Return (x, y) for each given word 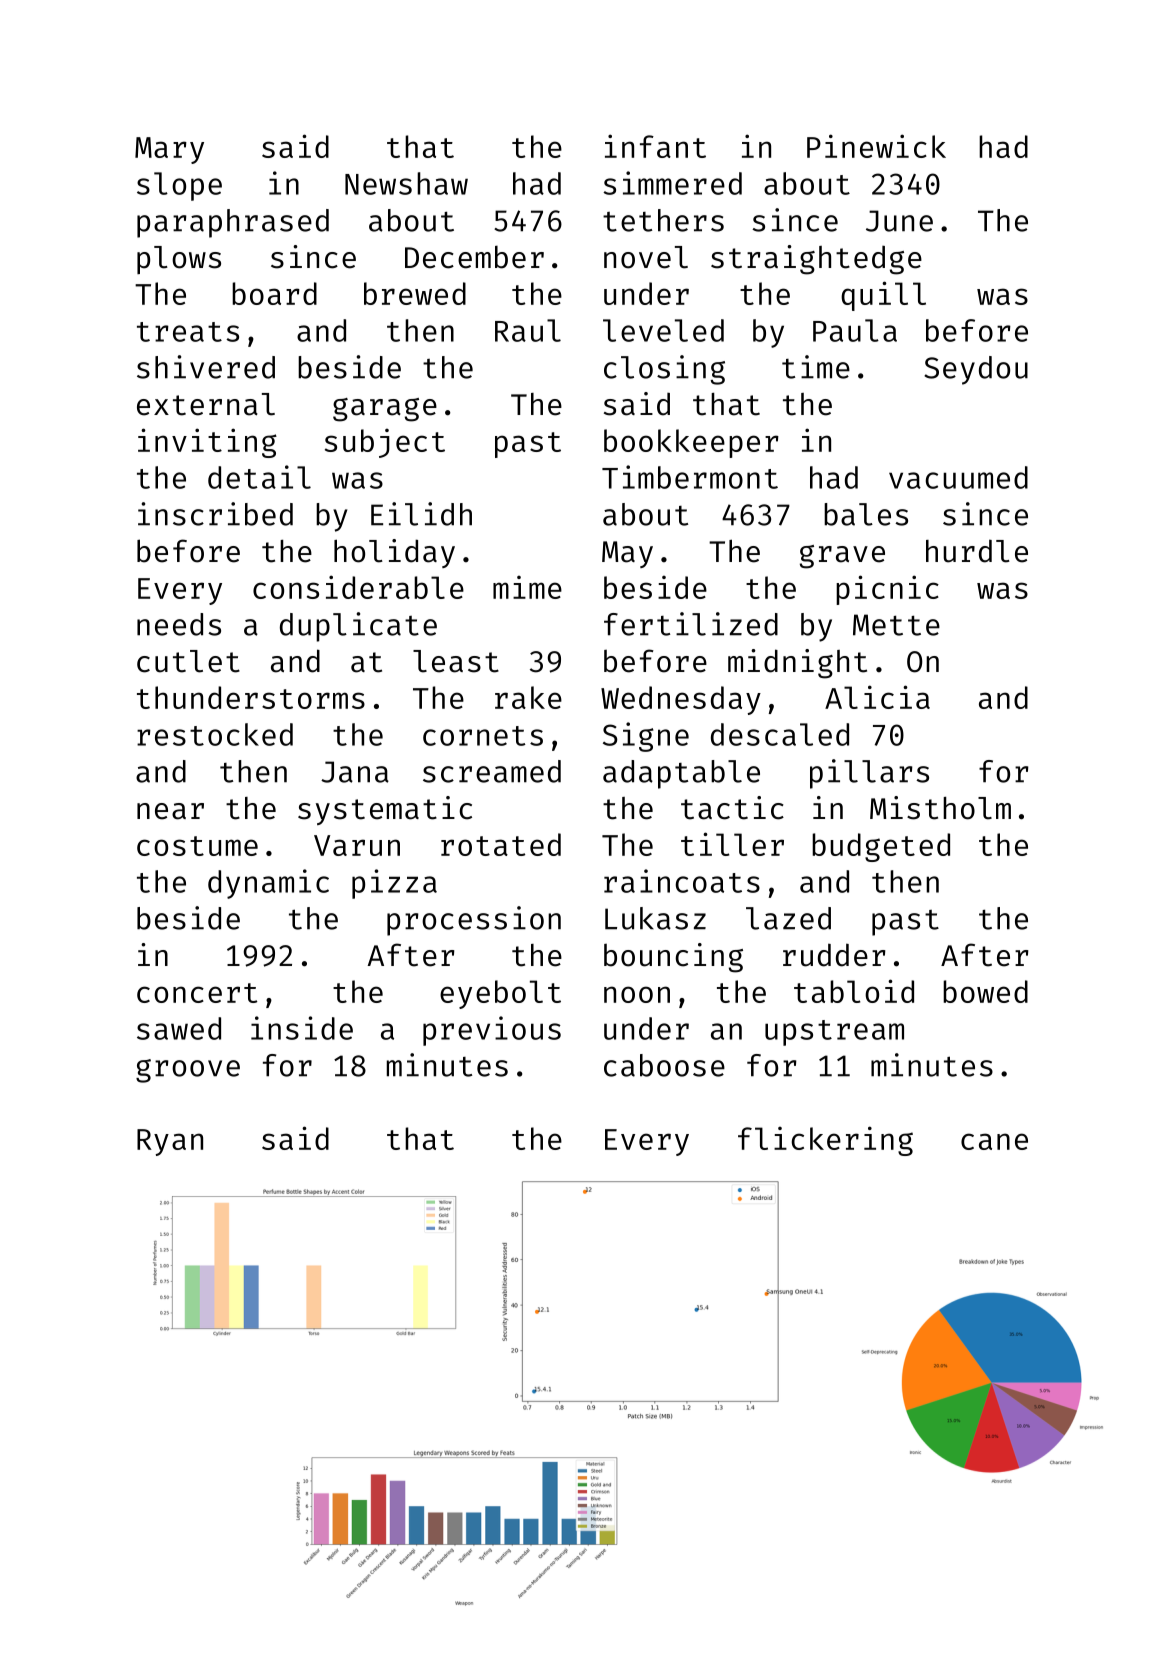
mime (527, 587)
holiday (394, 553)
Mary (169, 150)
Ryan (170, 1142)
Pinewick (876, 146)
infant (655, 146)
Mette (896, 625)
